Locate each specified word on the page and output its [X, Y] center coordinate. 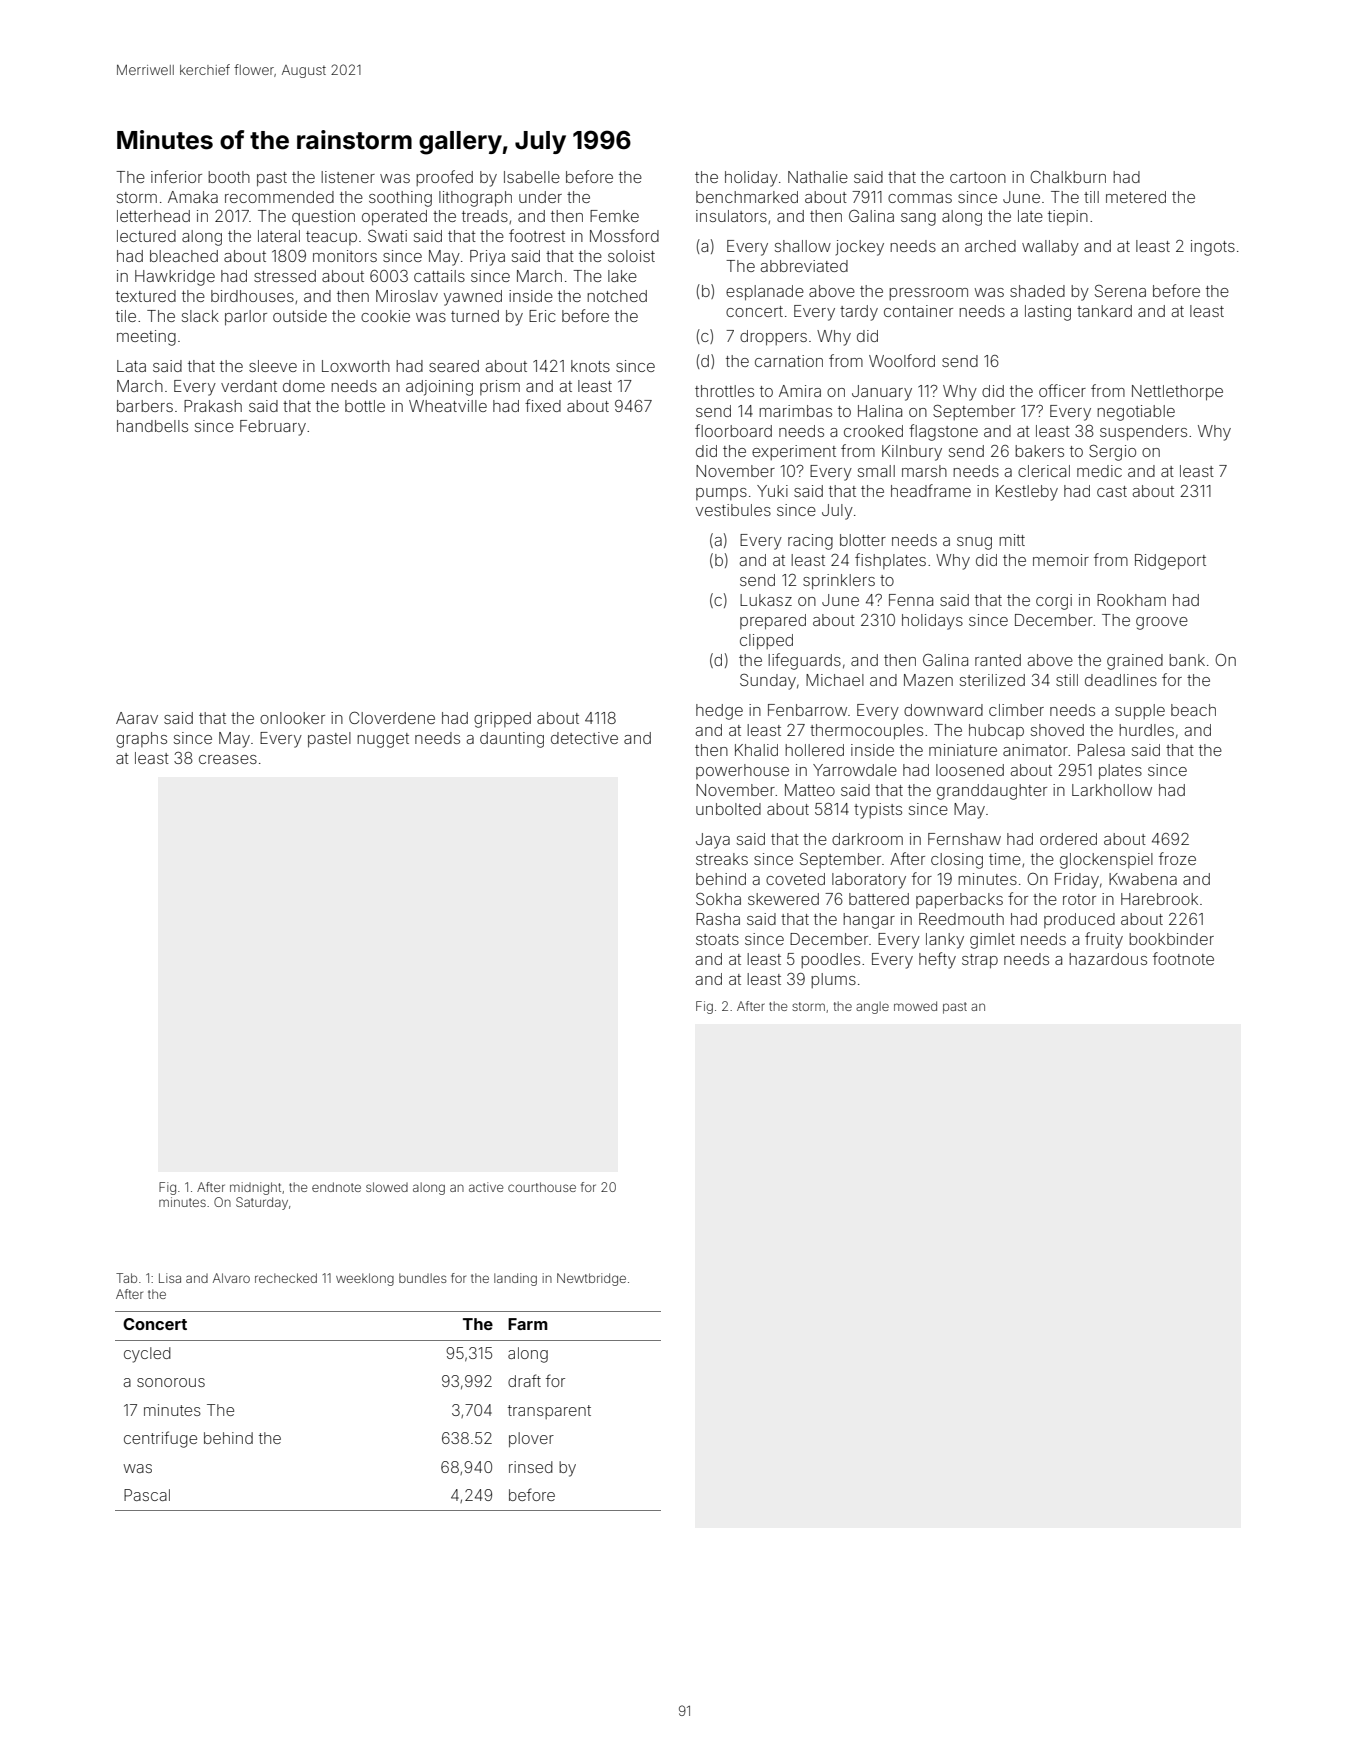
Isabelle [532, 177]
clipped [766, 642]
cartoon [978, 177]
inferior [176, 176]
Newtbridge [591, 1279]
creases [228, 759]
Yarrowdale [855, 770]
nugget [383, 740]
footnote [1183, 958]
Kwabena [1143, 879]
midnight [255, 1188]
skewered [783, 899]
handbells [152, 426]
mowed [915, 1006]
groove [1162, 623]
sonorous [171, 1382]
